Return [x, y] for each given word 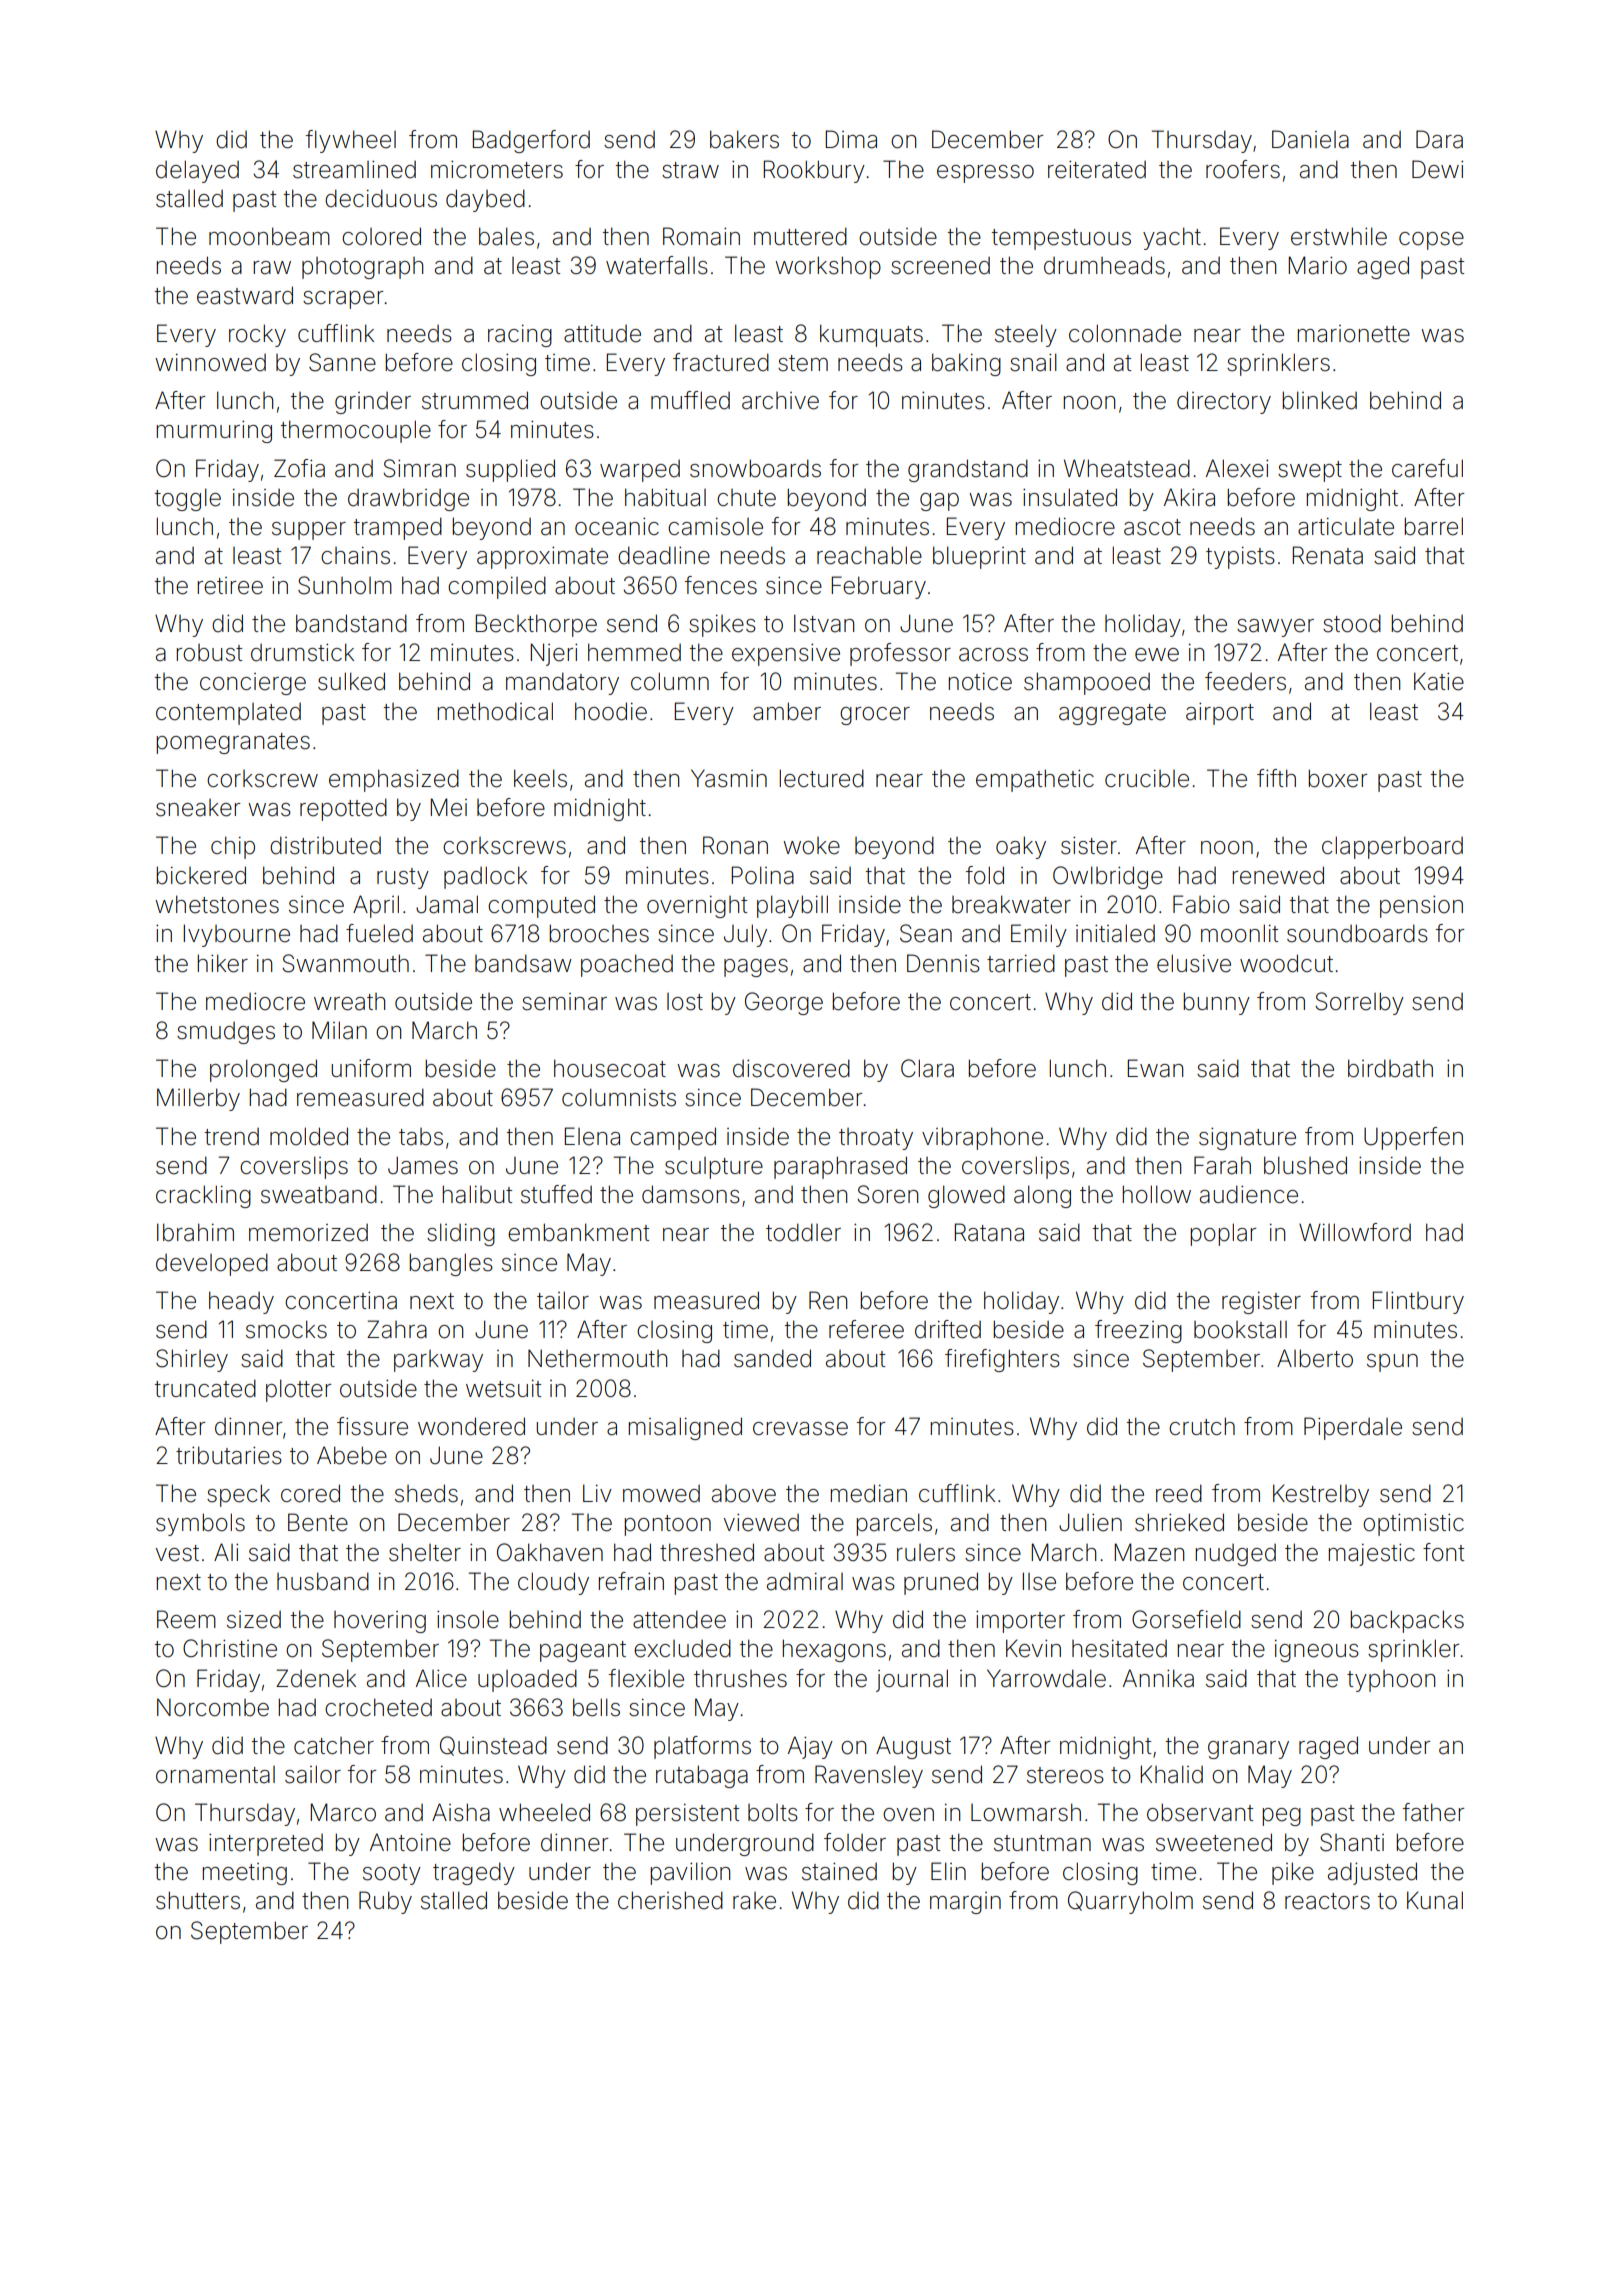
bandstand [351, 623]
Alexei [1237, 468]
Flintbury [1418, 1302]
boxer [1337, 778]
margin [965, 1903]
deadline [664, 555]
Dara [1439, 139]
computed [541, 906]
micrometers [497, 170]
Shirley [192, 1360]
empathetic [1035, 780]
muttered [800, 236]
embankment [578, 1232]
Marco [343, 1812]
